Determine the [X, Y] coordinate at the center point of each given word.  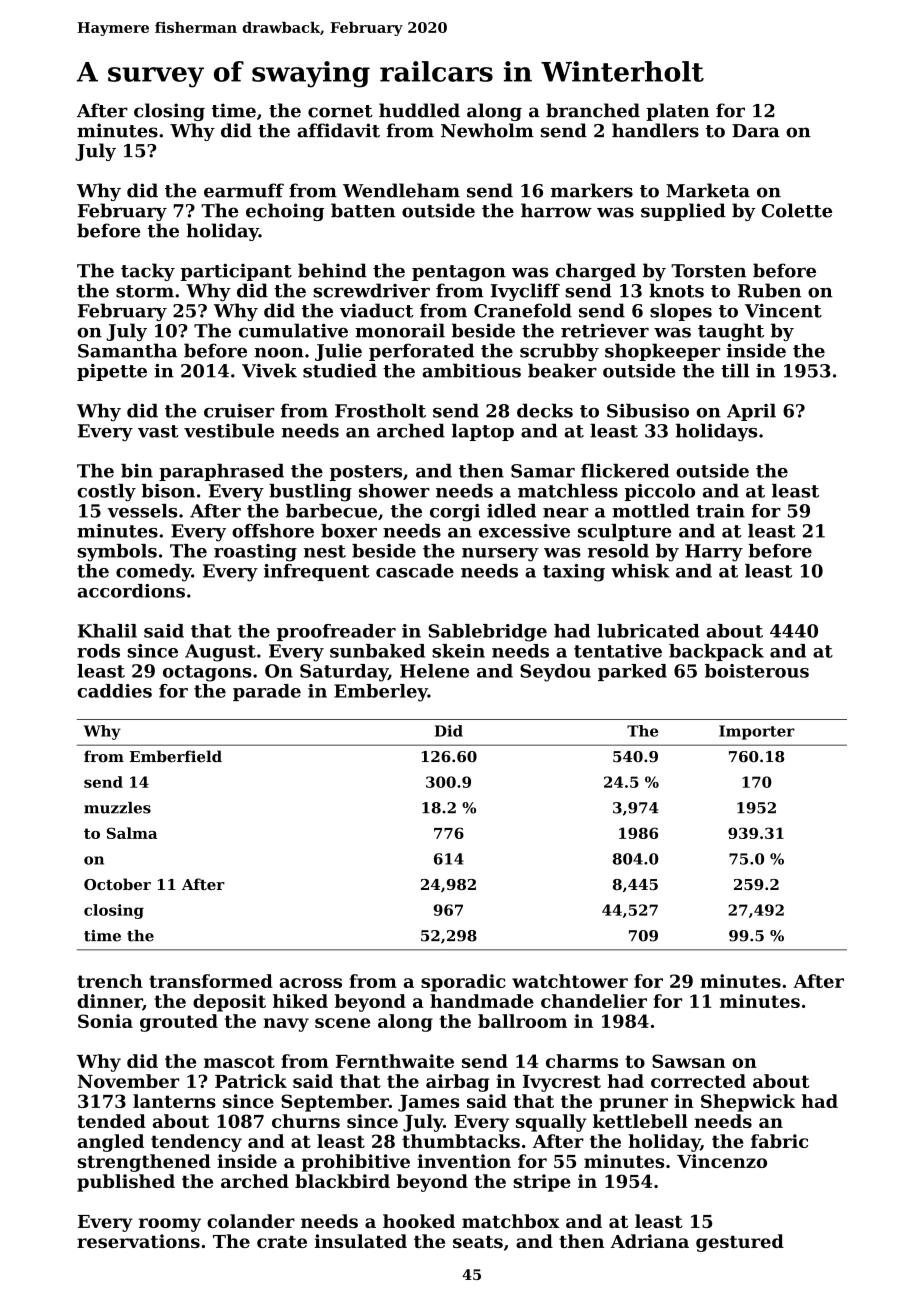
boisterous [757, 671]
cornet [340, 111]
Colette [797, 210]
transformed [211, 981]
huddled [419, 110]
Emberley [381, 693]
